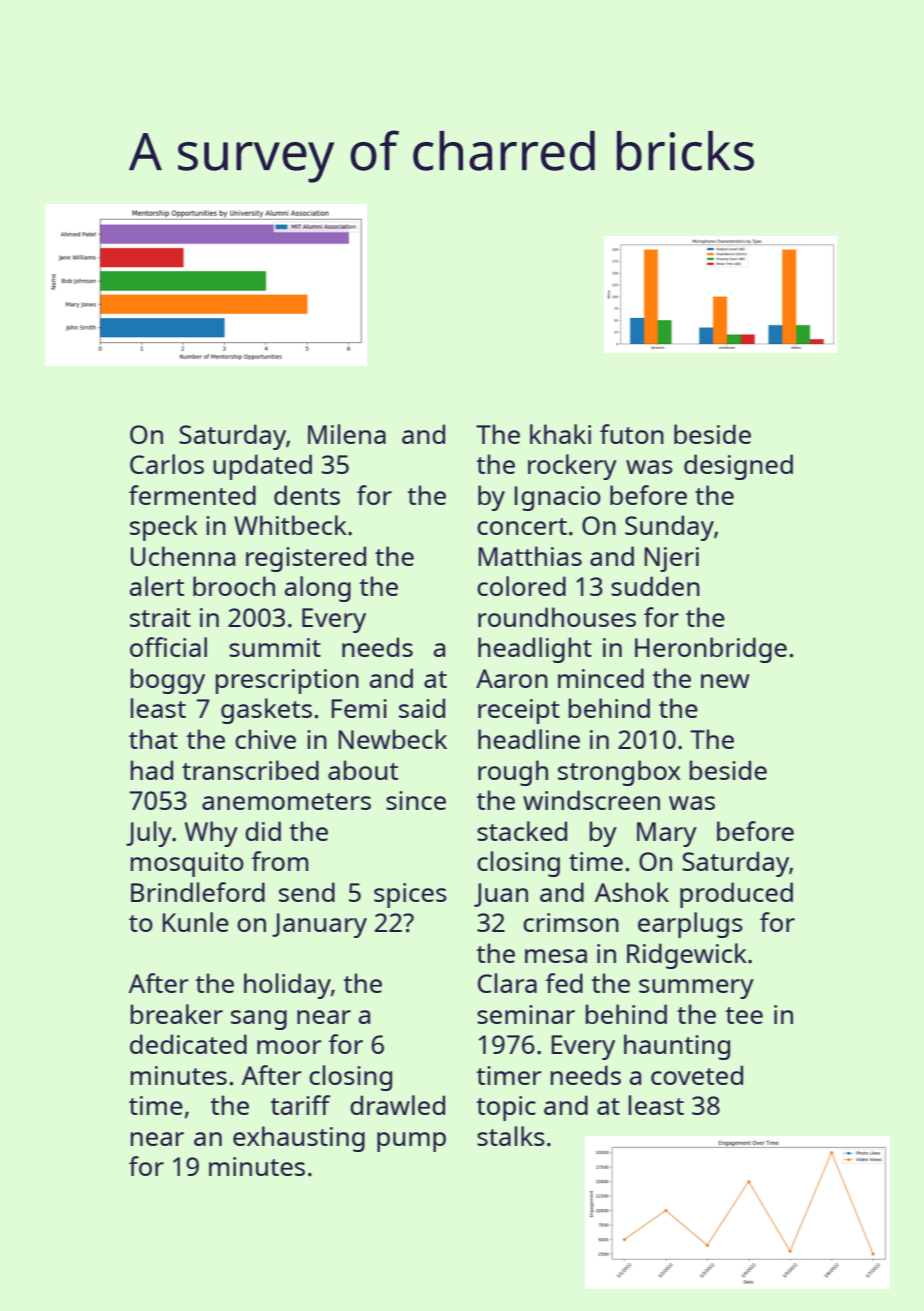 This page has width=924, height=1311. Describe the element at coordinates (279, 861) in the page. I see `from` at that location.
